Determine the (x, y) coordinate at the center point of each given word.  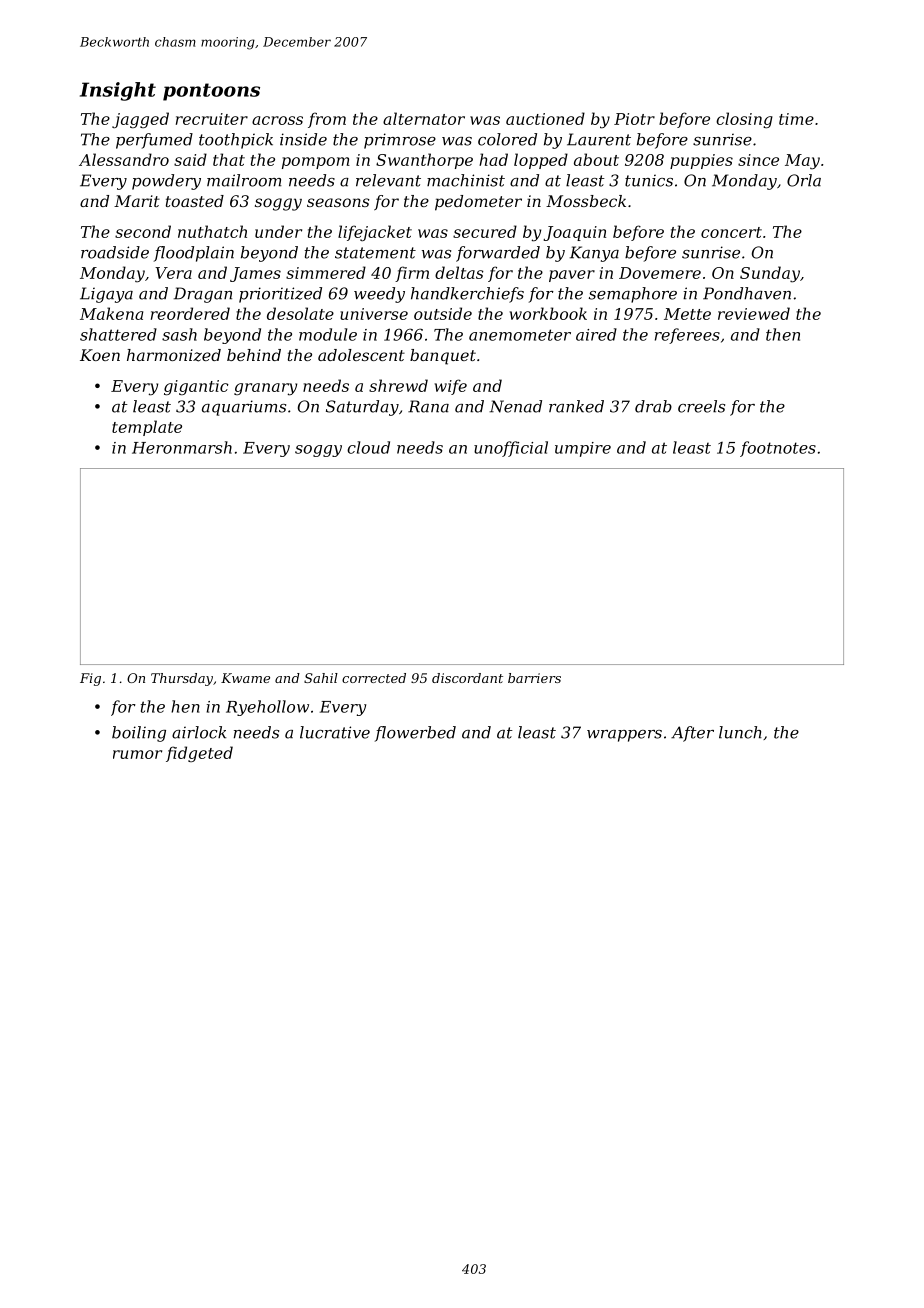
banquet (443, 357)
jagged (140, 120)
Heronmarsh (182, 447)
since (758, 160)
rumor (137, 754)
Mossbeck (586, 201)
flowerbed (415, 734)
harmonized (174, 355)
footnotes (778, 449)
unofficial (511, 449)
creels (701, 406)
